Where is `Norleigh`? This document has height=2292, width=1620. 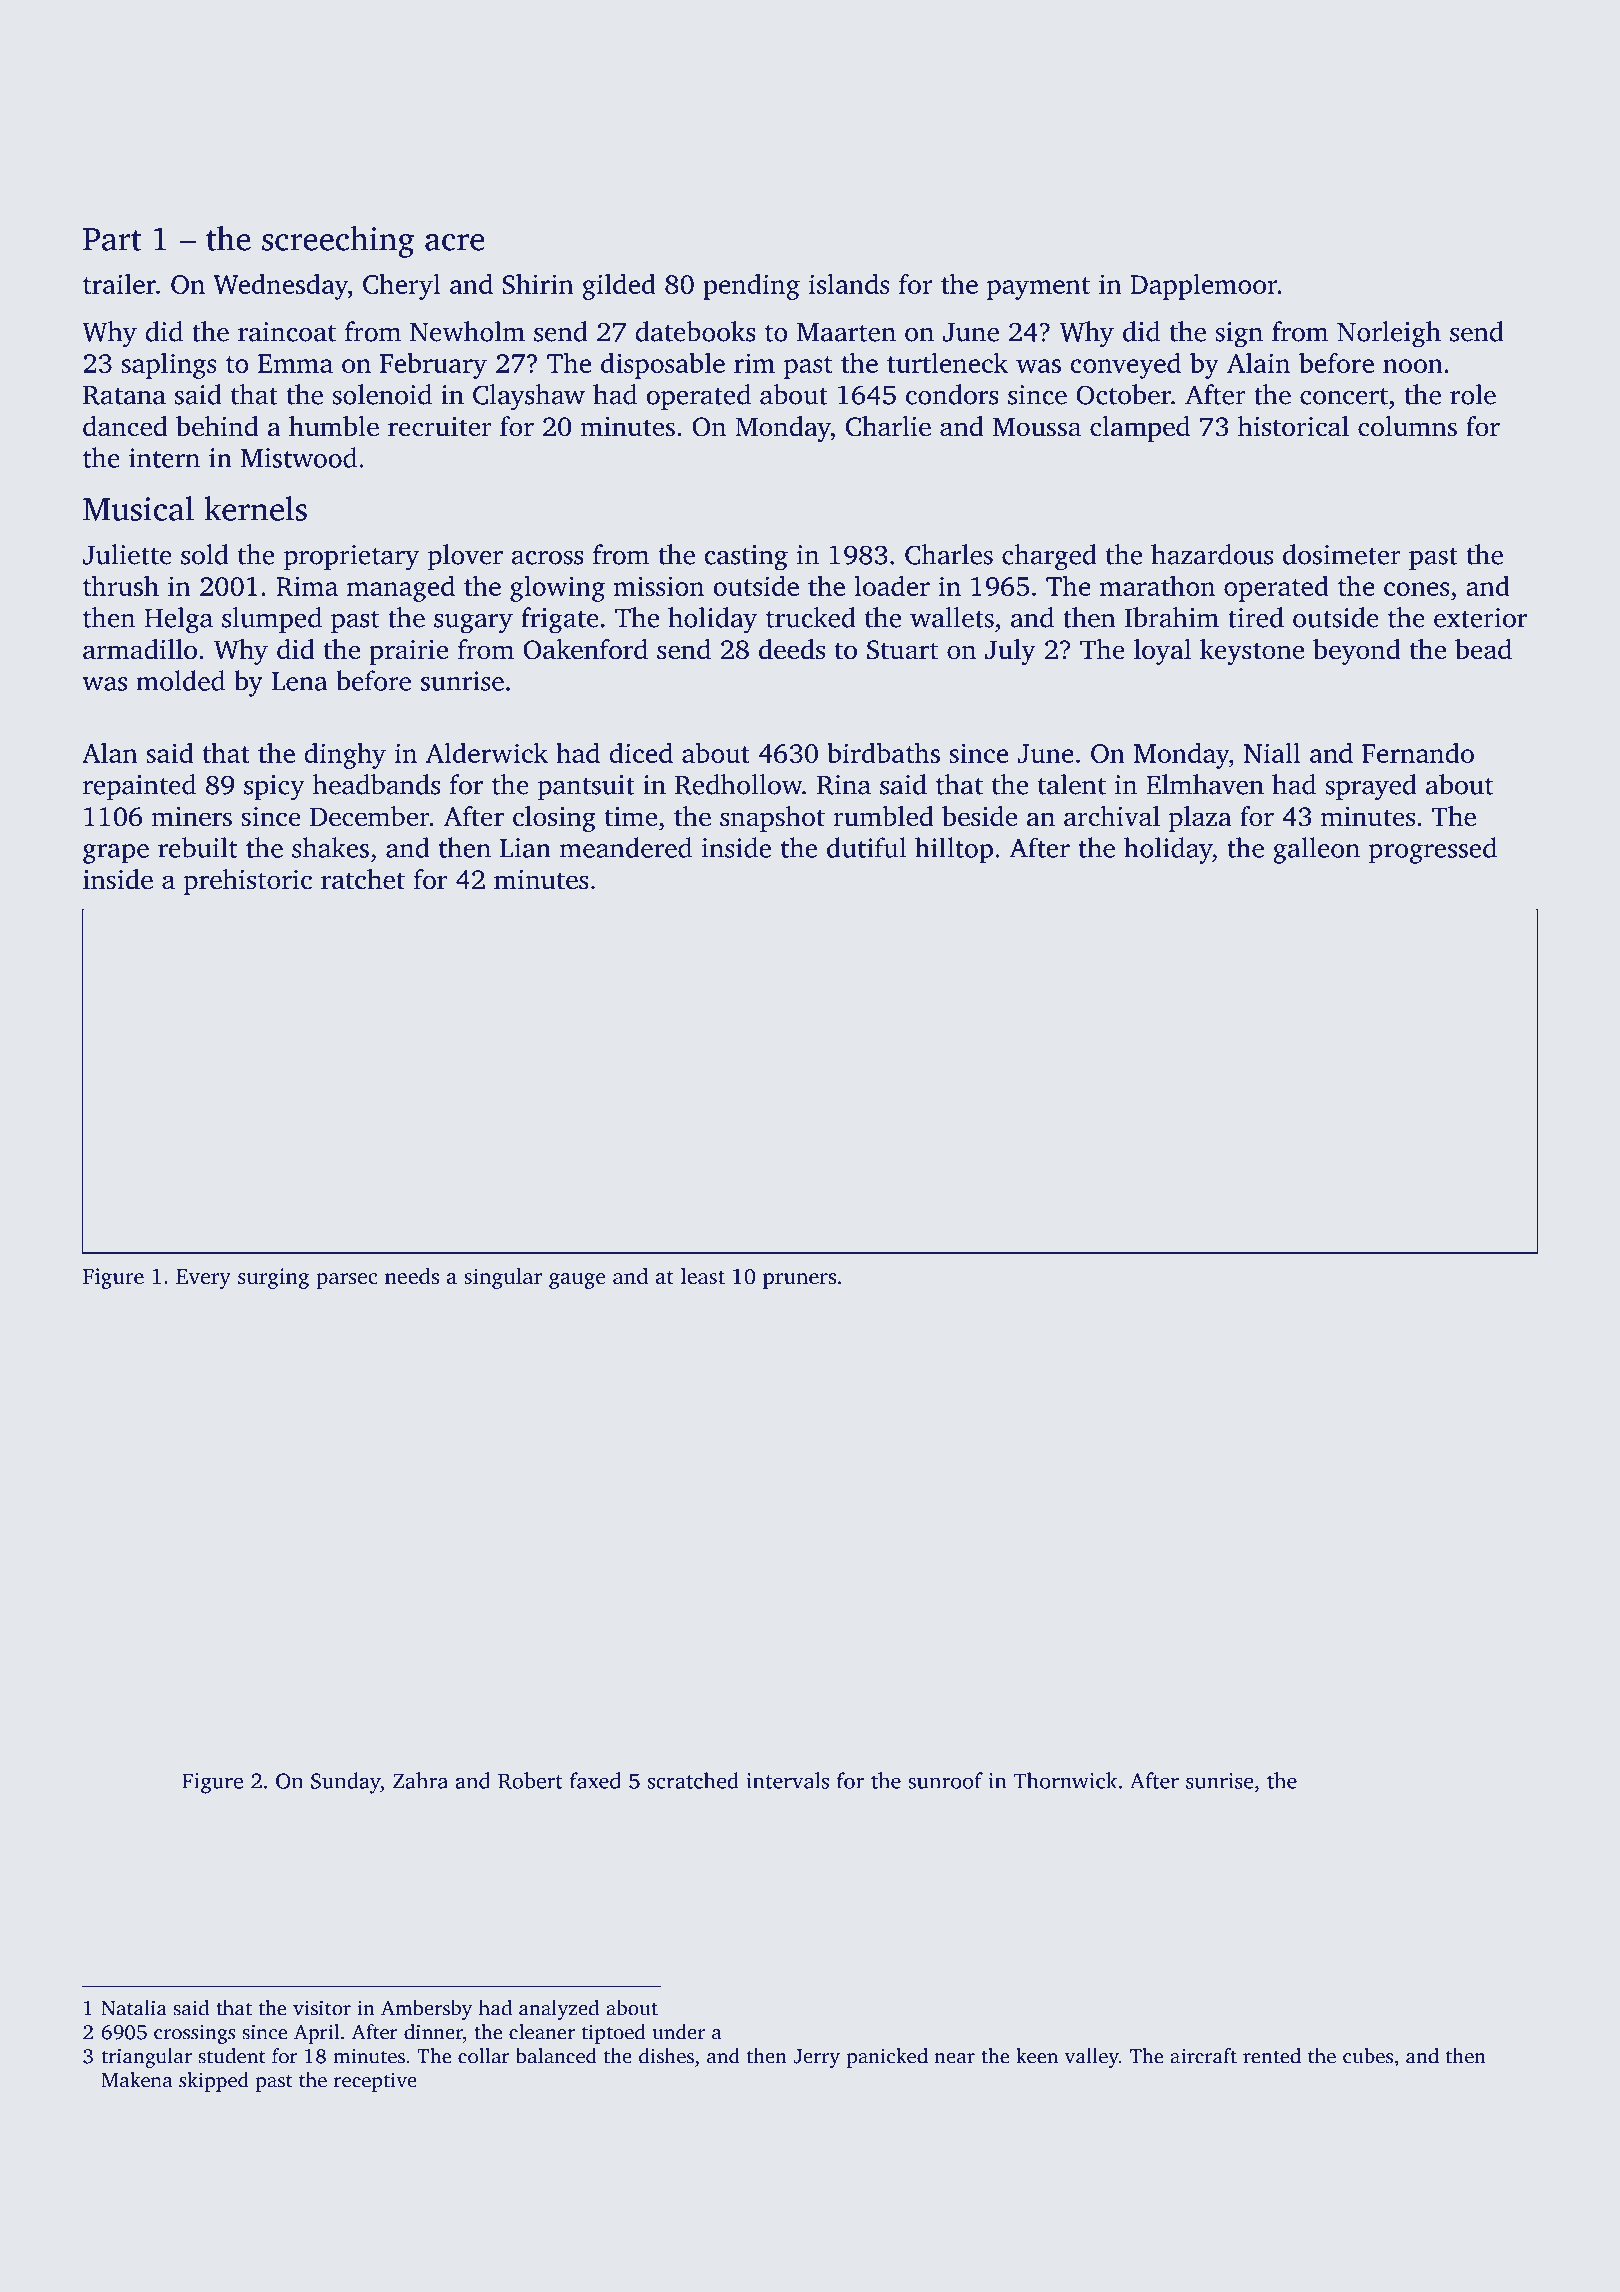
Norleigh is located at coordinates (1389, 334).
